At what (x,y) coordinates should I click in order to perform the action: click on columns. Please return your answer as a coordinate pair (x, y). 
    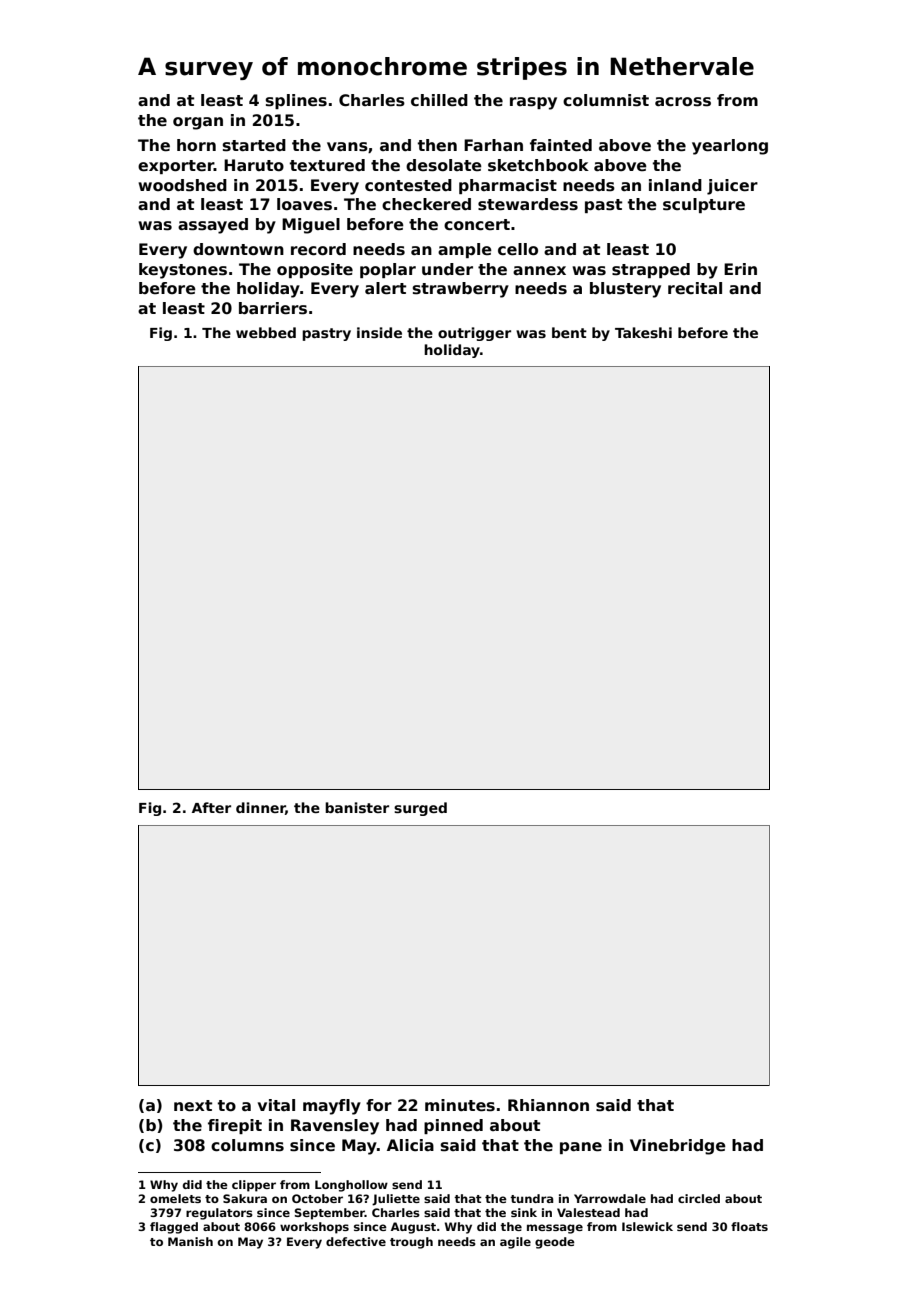
    Looking at the image, I should click on (247, 1145).
